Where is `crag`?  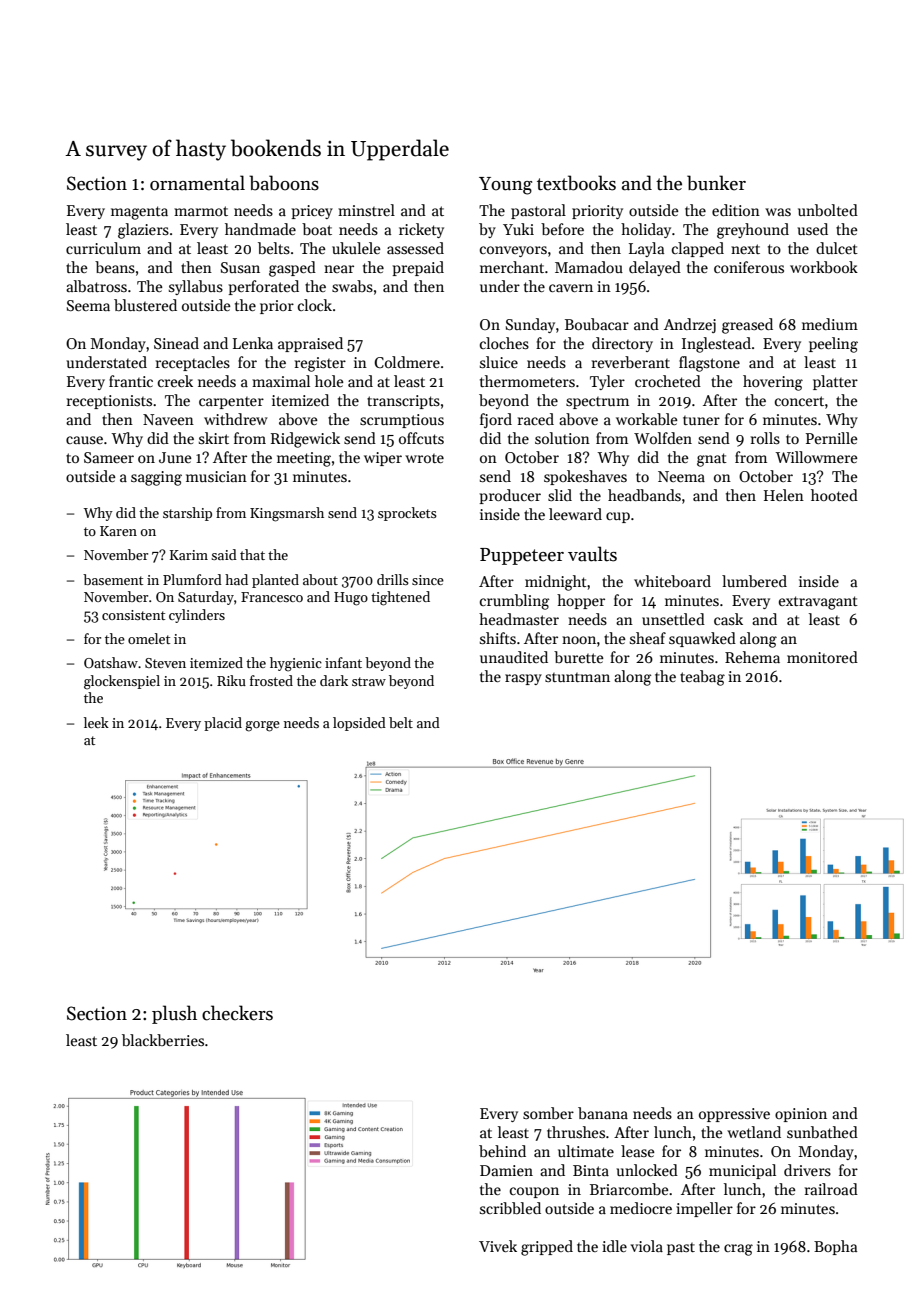
crag is located at coordinates (738, 1250).
